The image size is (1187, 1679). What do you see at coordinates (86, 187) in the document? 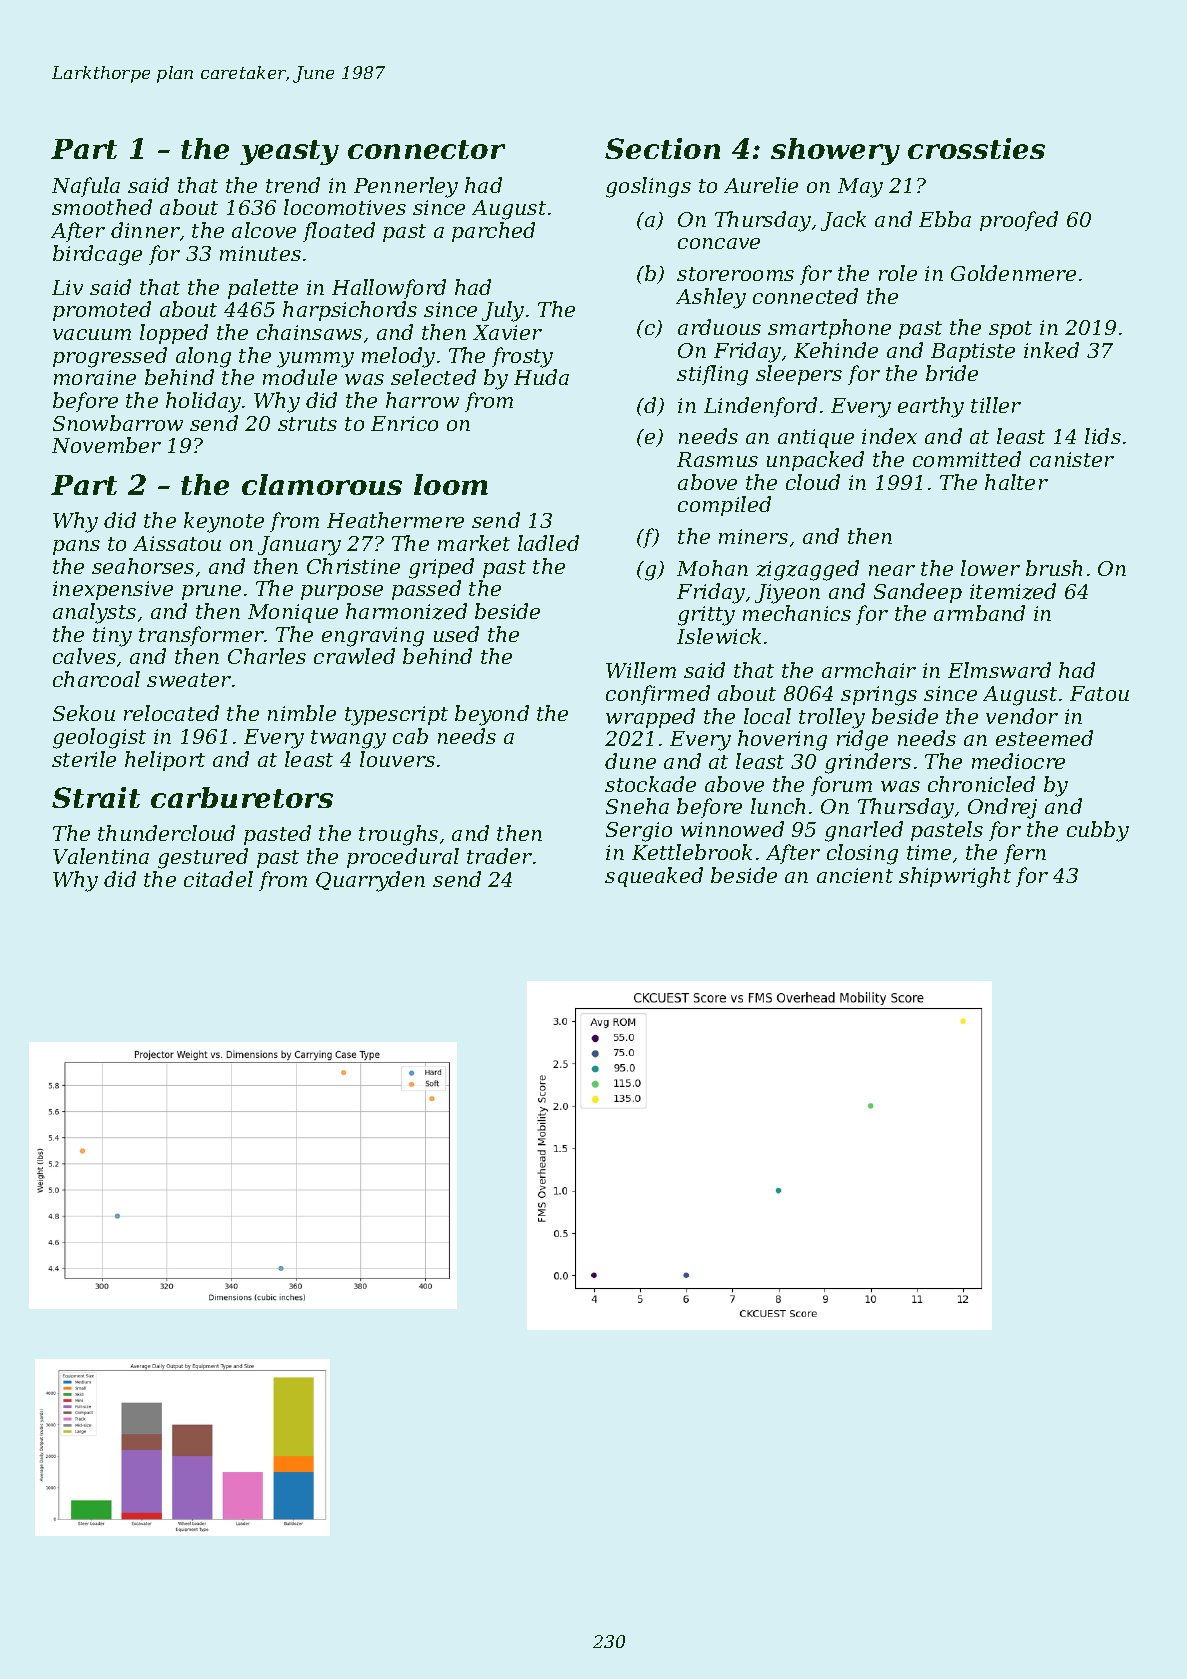
I see `Nafula` at bounding box center [86, 187].
